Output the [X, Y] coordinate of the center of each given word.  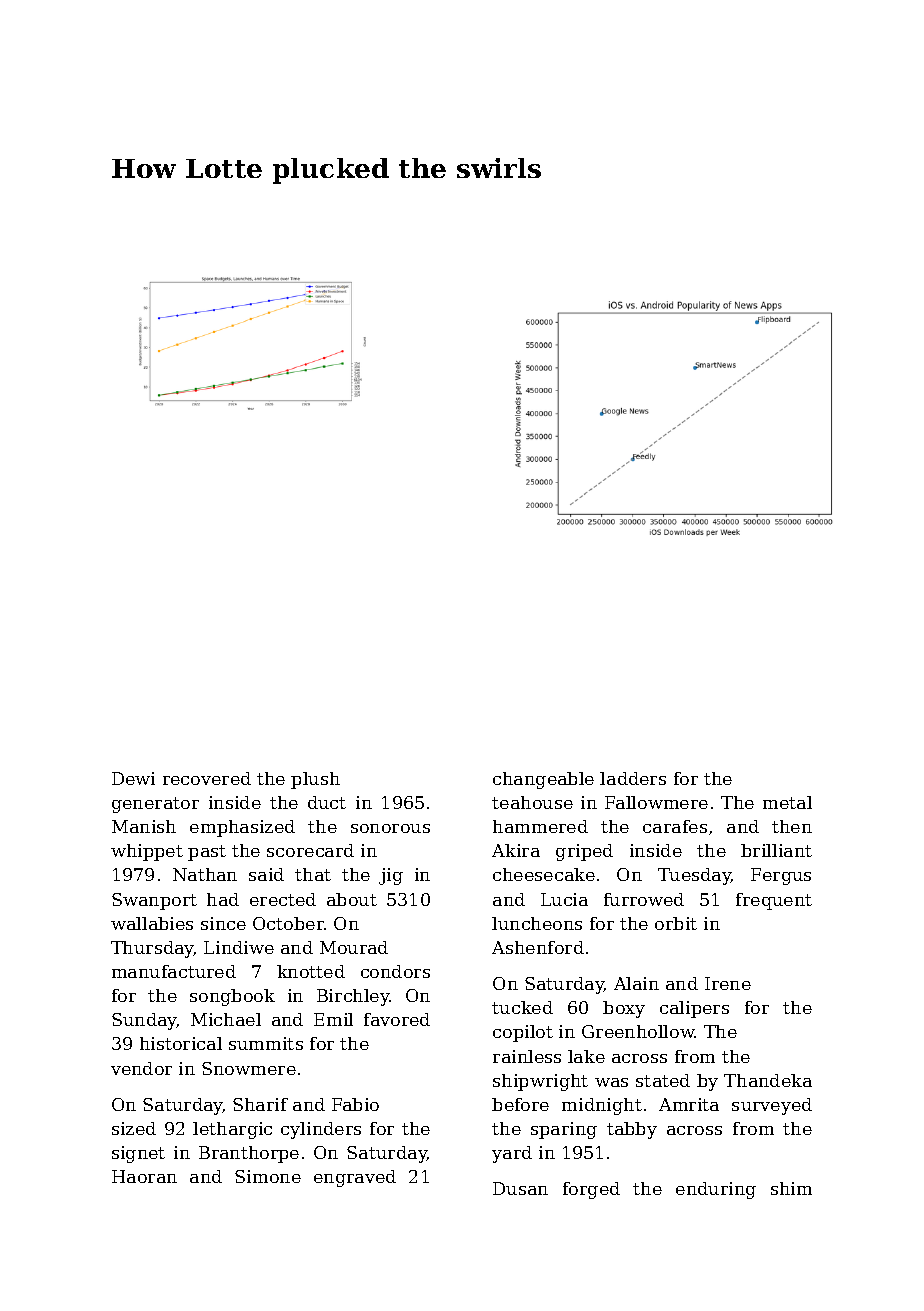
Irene [728, 983]
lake [586, 1056]
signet [138, 1154]
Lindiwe [239, 947]
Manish [144, 826]
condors [395, 971]
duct [327, 802]
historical [181, 1043]
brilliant [776, 850]
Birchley [353, 997]
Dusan [520, 1188]
